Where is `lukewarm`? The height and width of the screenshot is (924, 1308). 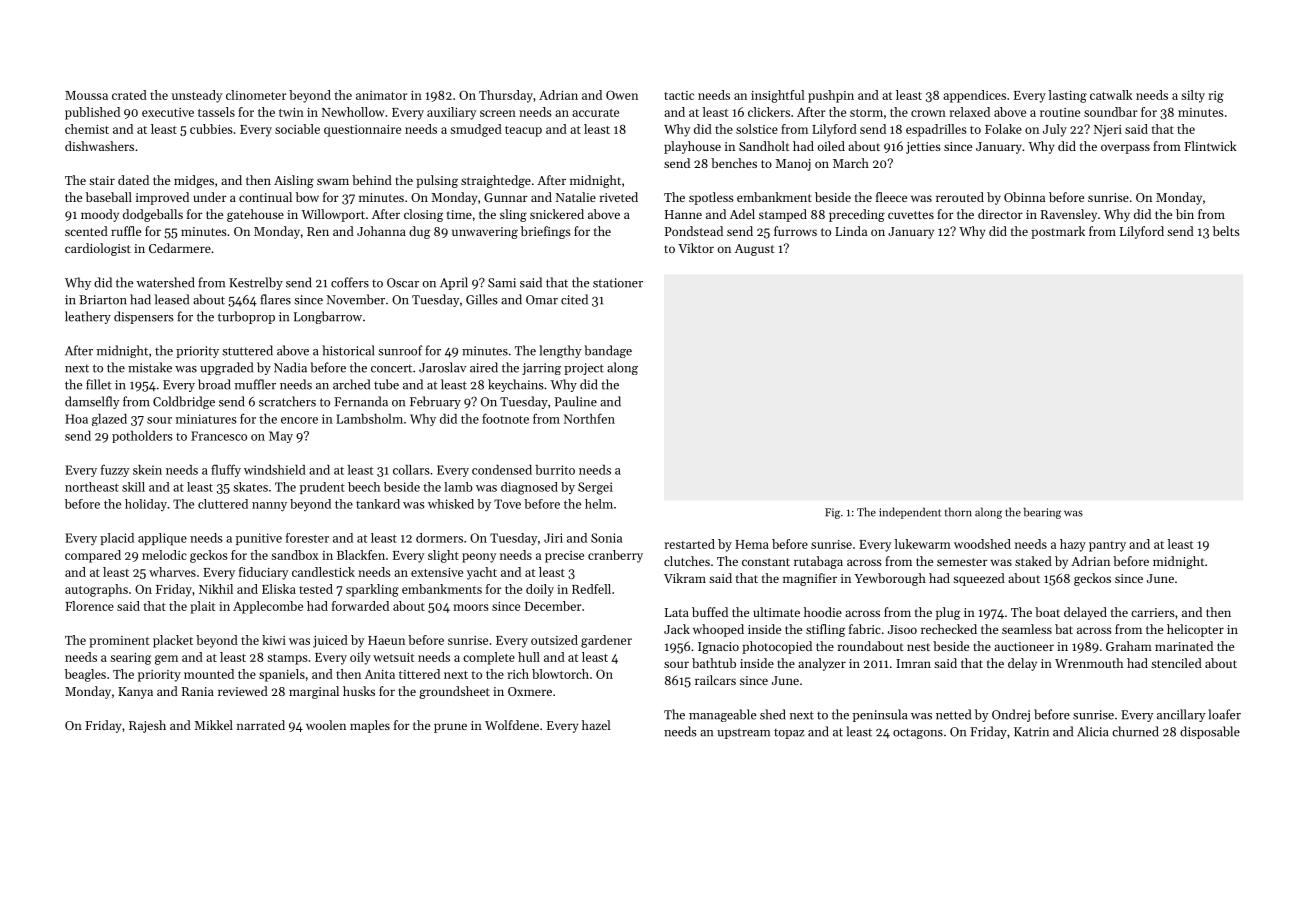 lukewarm is located at coordinates (923, 544).
